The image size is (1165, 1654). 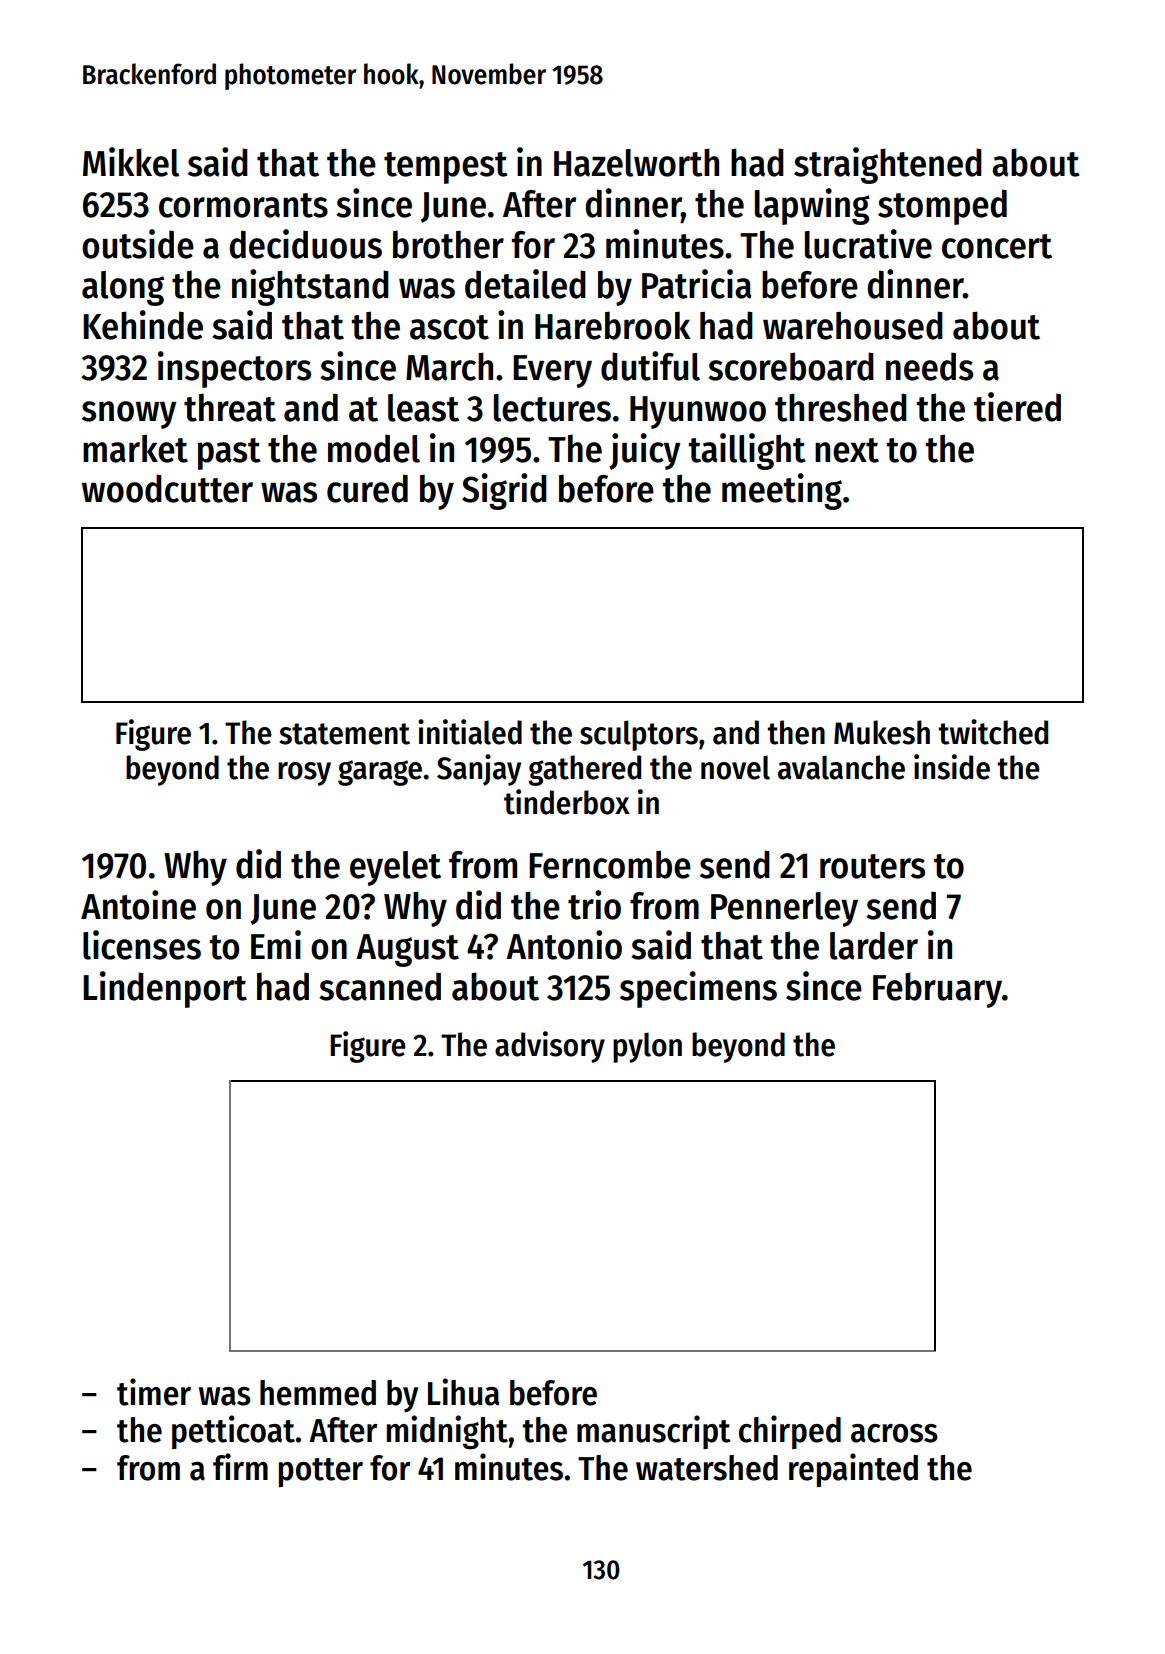 What do you see at coordinates (138, 905) in the screenshot?
I see `Antoine` at bounding box center [138, 905].
